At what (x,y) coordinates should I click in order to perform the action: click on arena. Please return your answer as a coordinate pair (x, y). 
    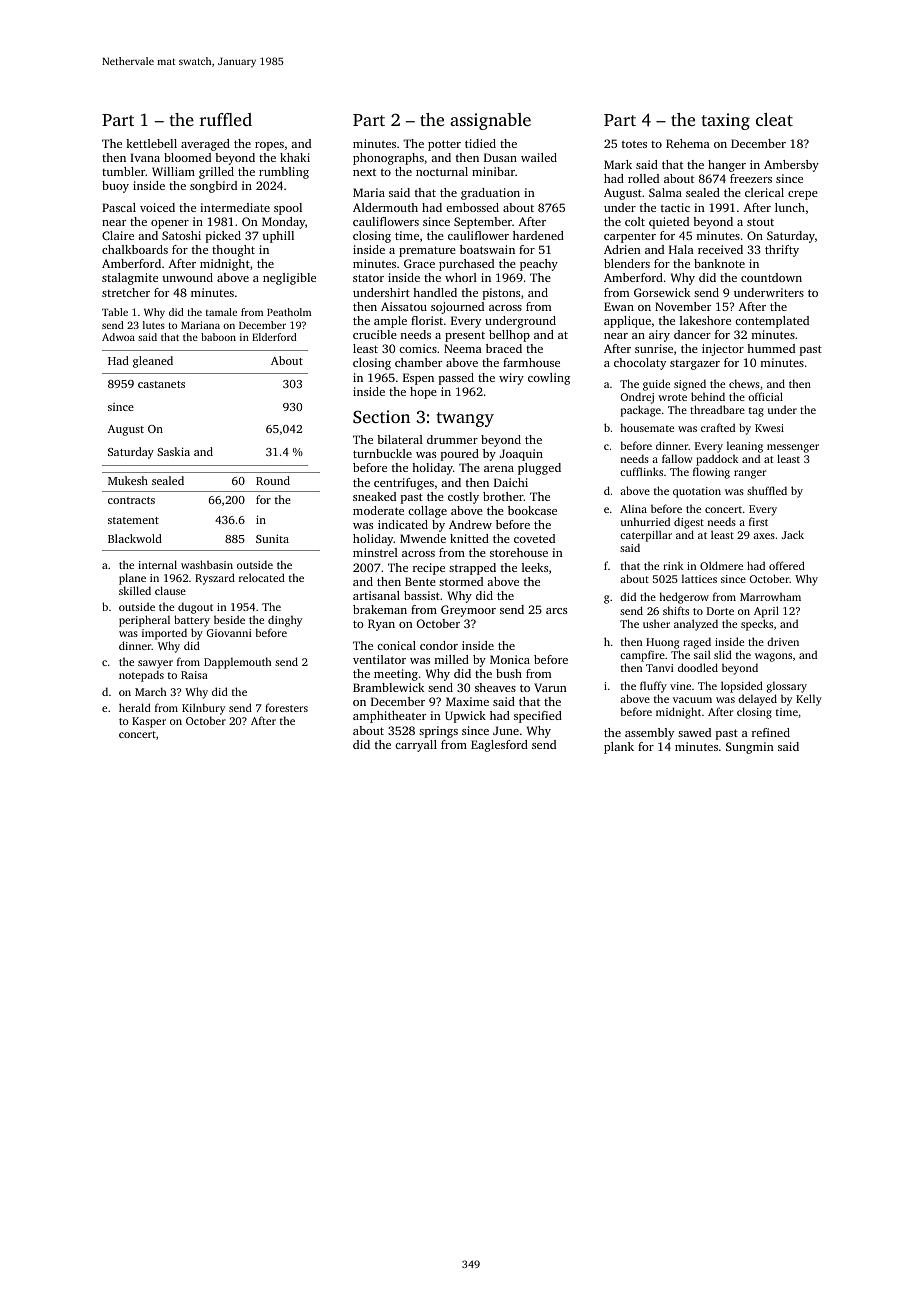
    Looking at the image, I should click on (499, 469).
